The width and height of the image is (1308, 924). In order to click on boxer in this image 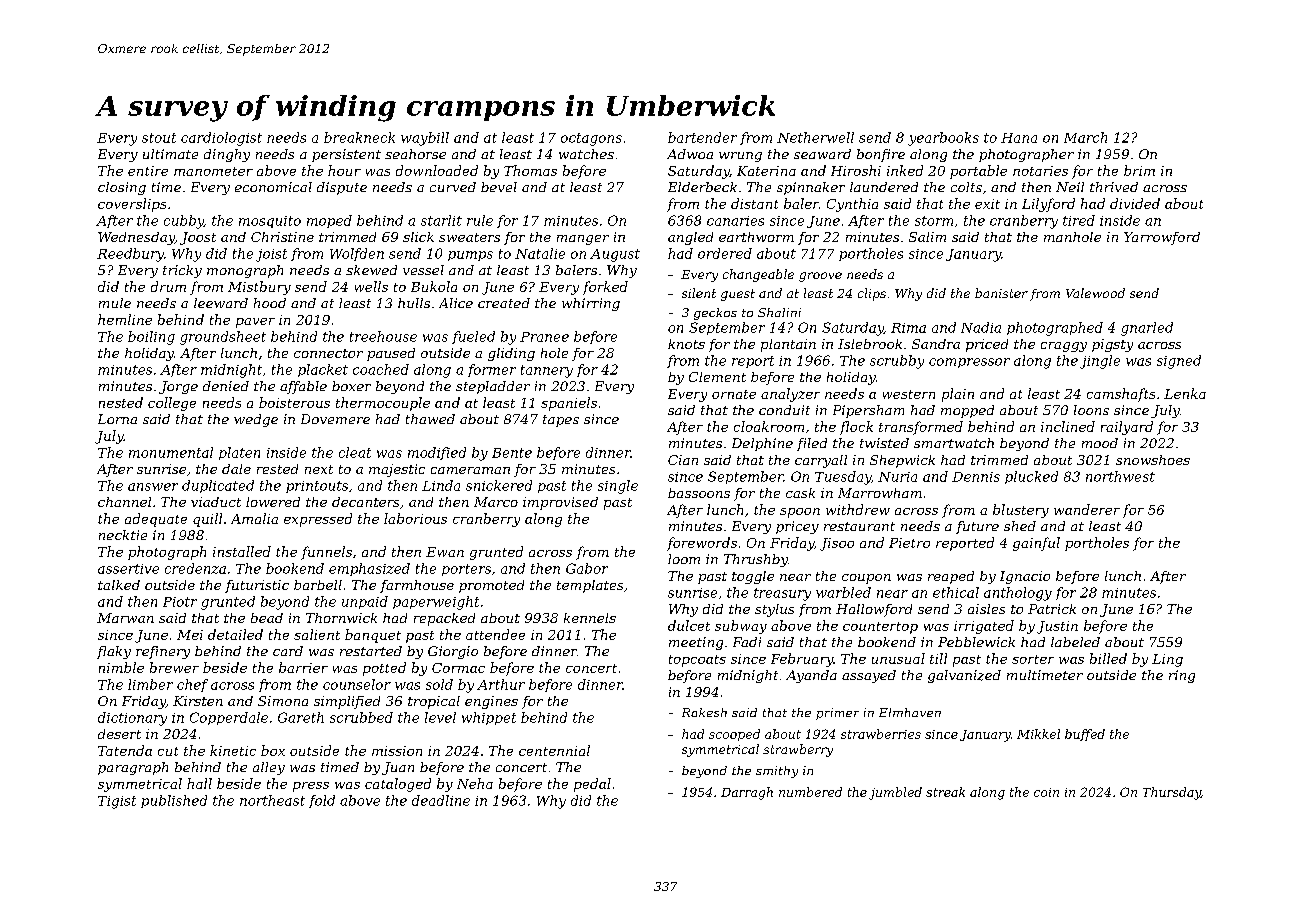, I will do `click(351, 386)`.
